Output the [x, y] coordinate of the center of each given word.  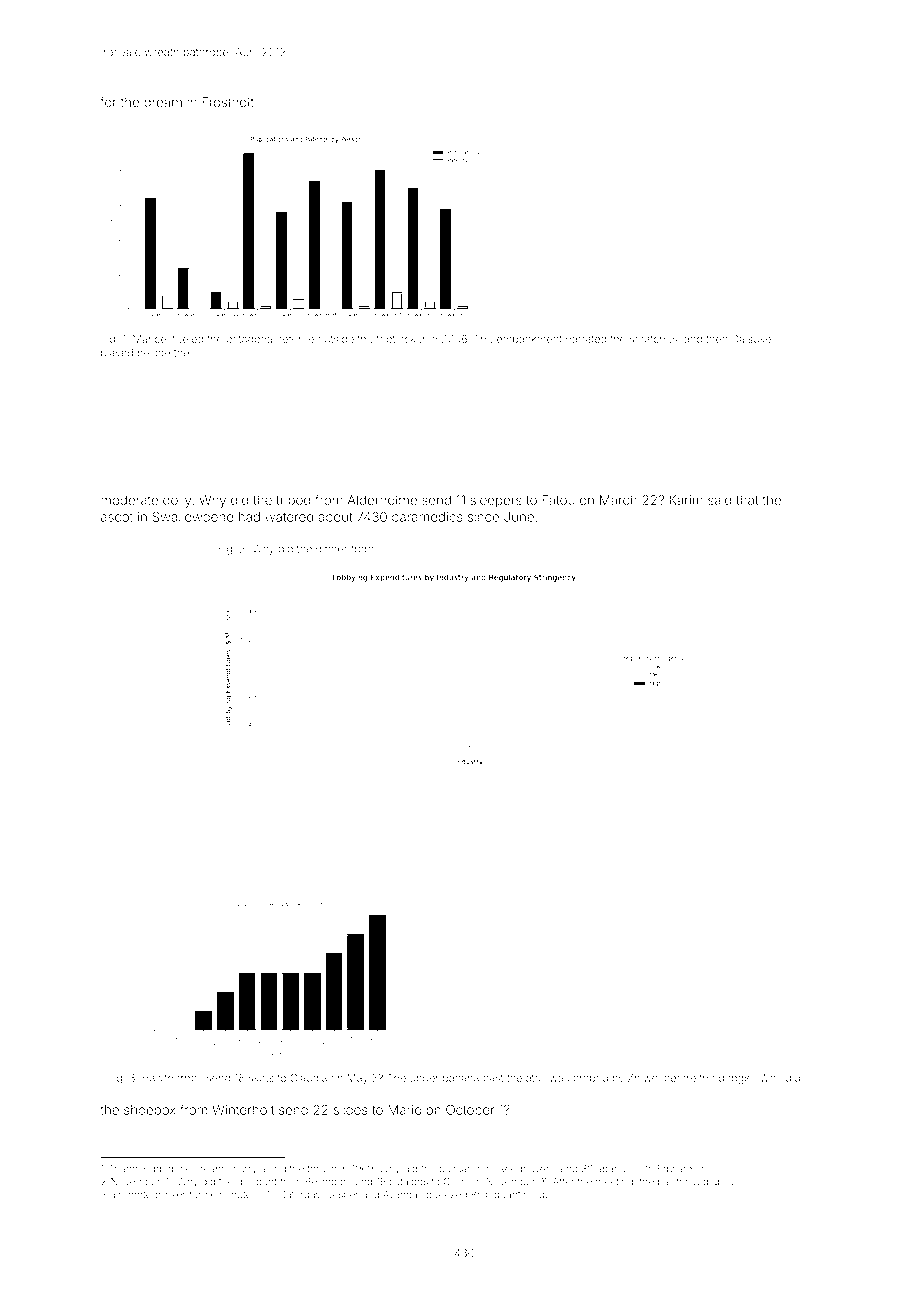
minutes [238, 1195]
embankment [529, 339]
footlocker [401, 338]
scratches [653, 339]
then [717, 339]
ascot [117, 517]
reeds [537, 1195]
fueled [188, 338]
